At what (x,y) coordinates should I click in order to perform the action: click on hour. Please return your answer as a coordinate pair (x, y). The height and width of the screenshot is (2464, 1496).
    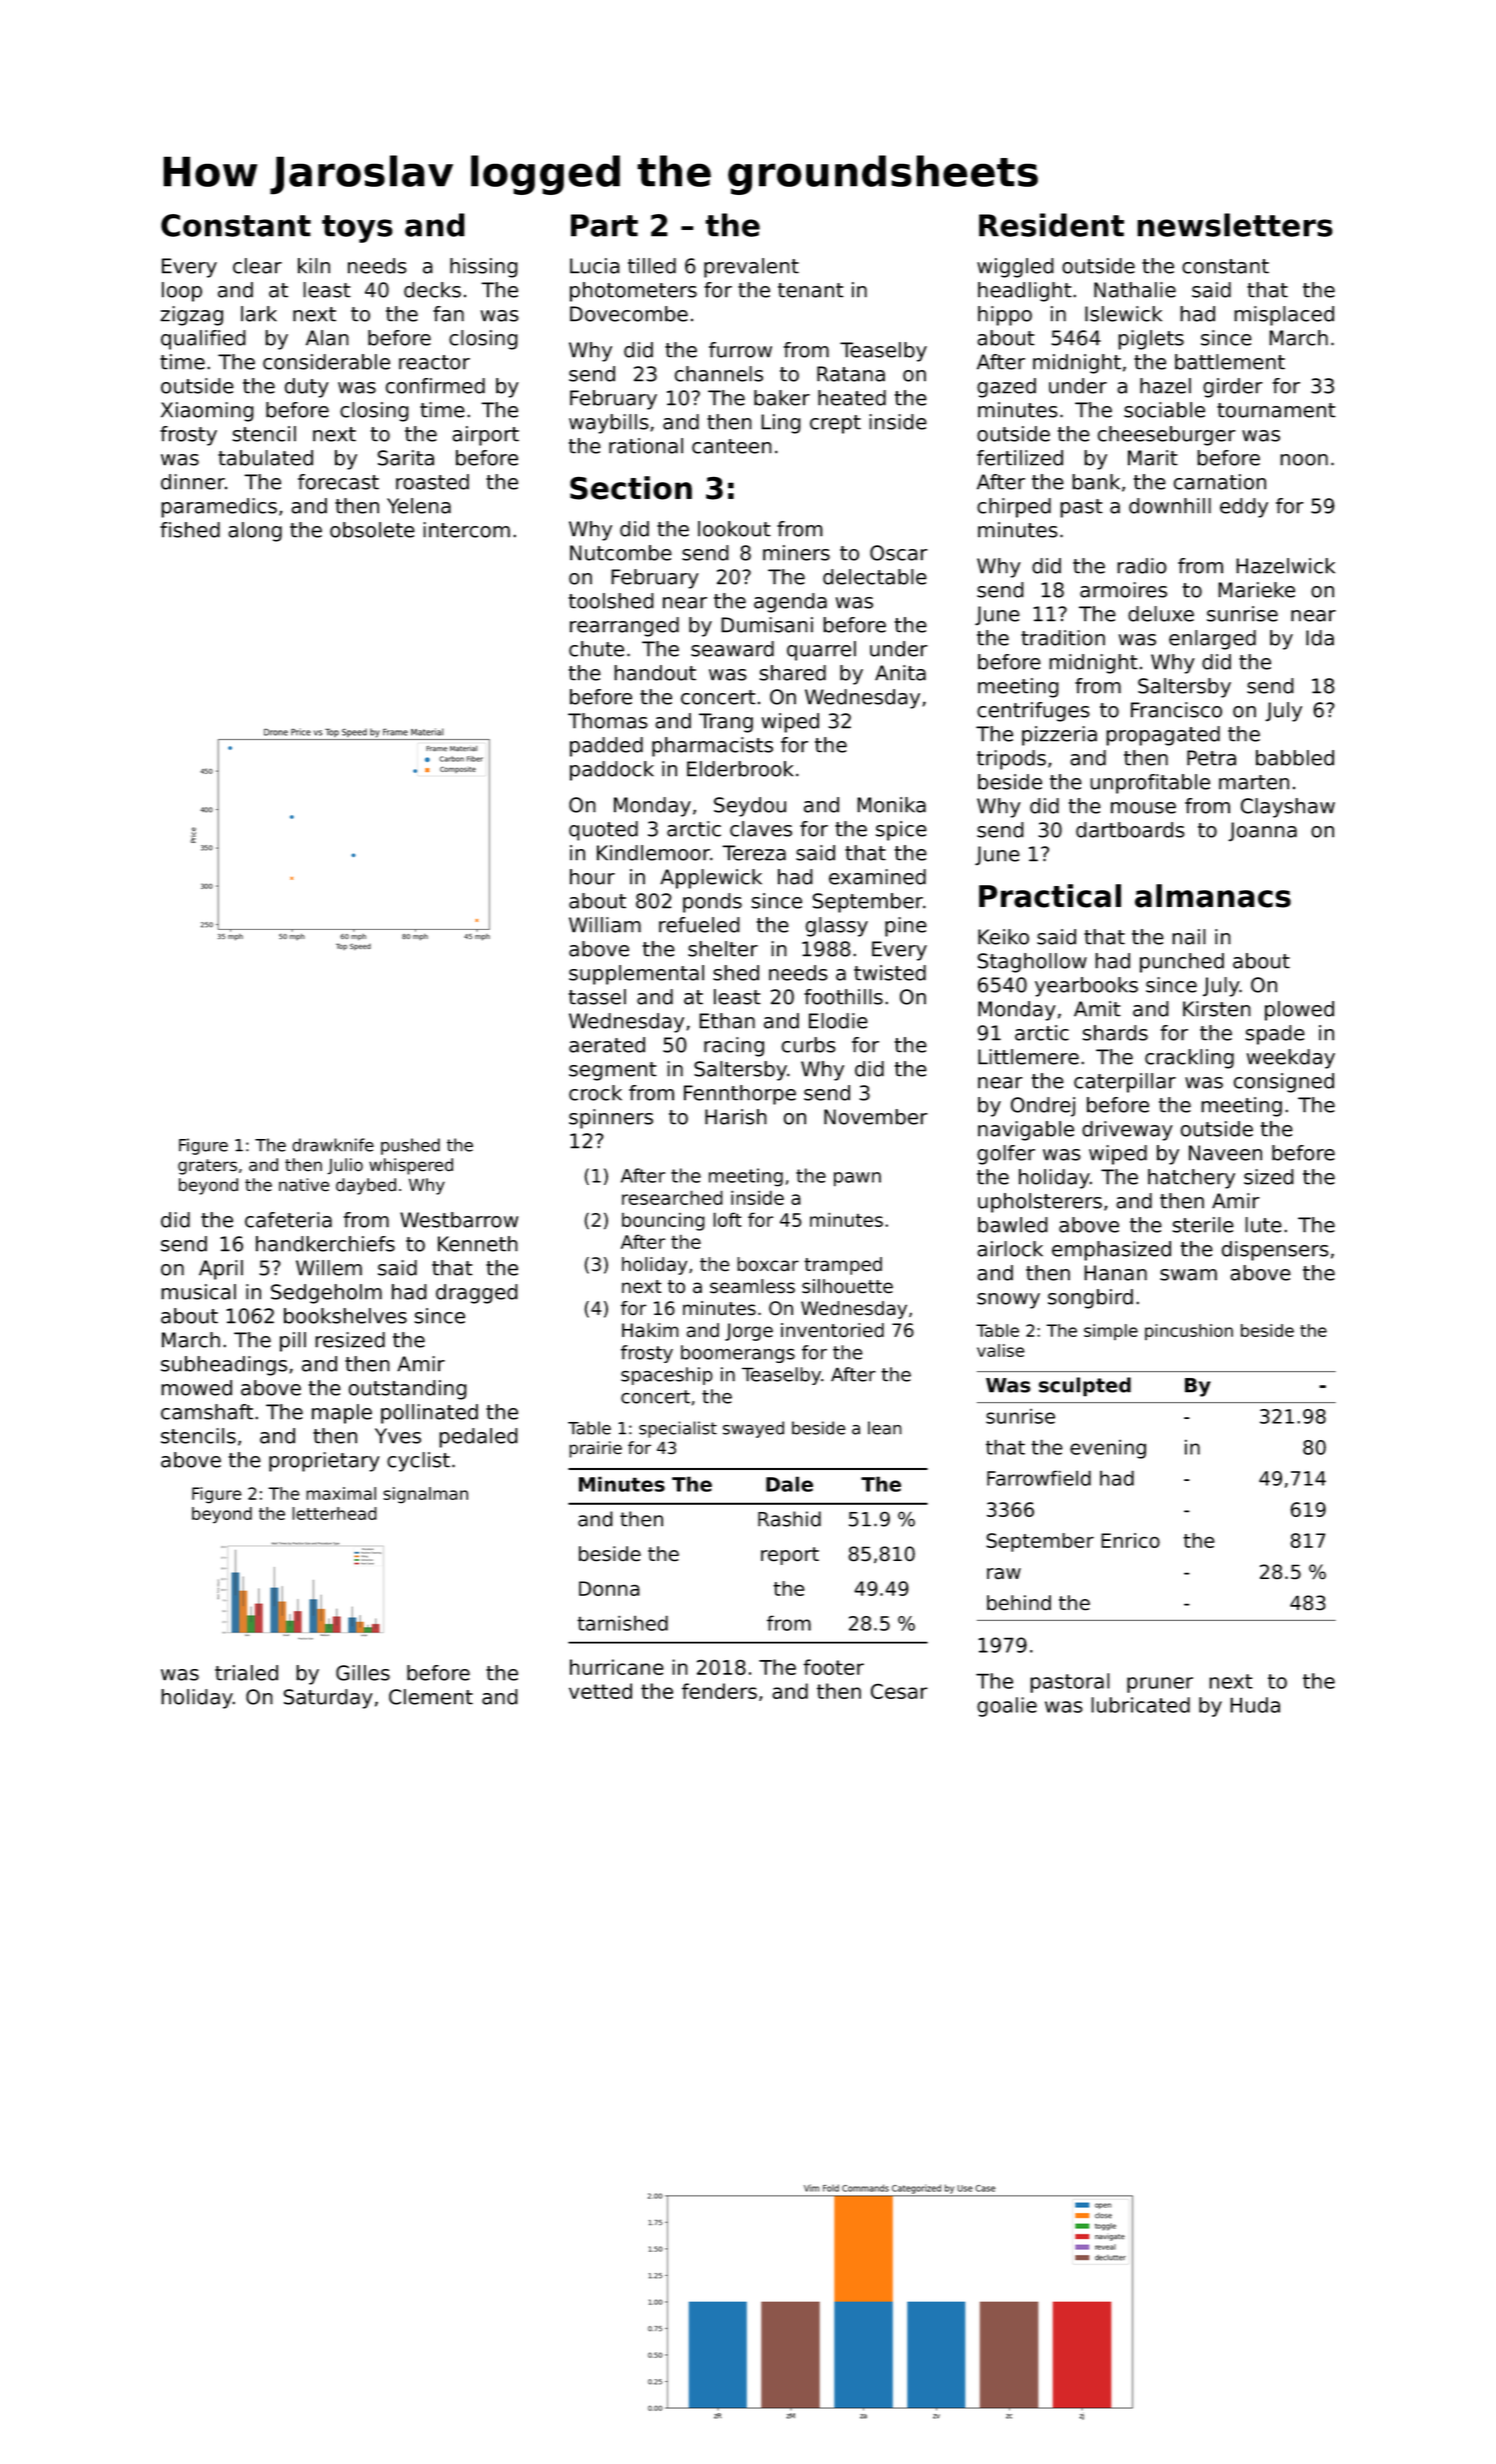
    Looking at the image, I should click on (592, 877).
